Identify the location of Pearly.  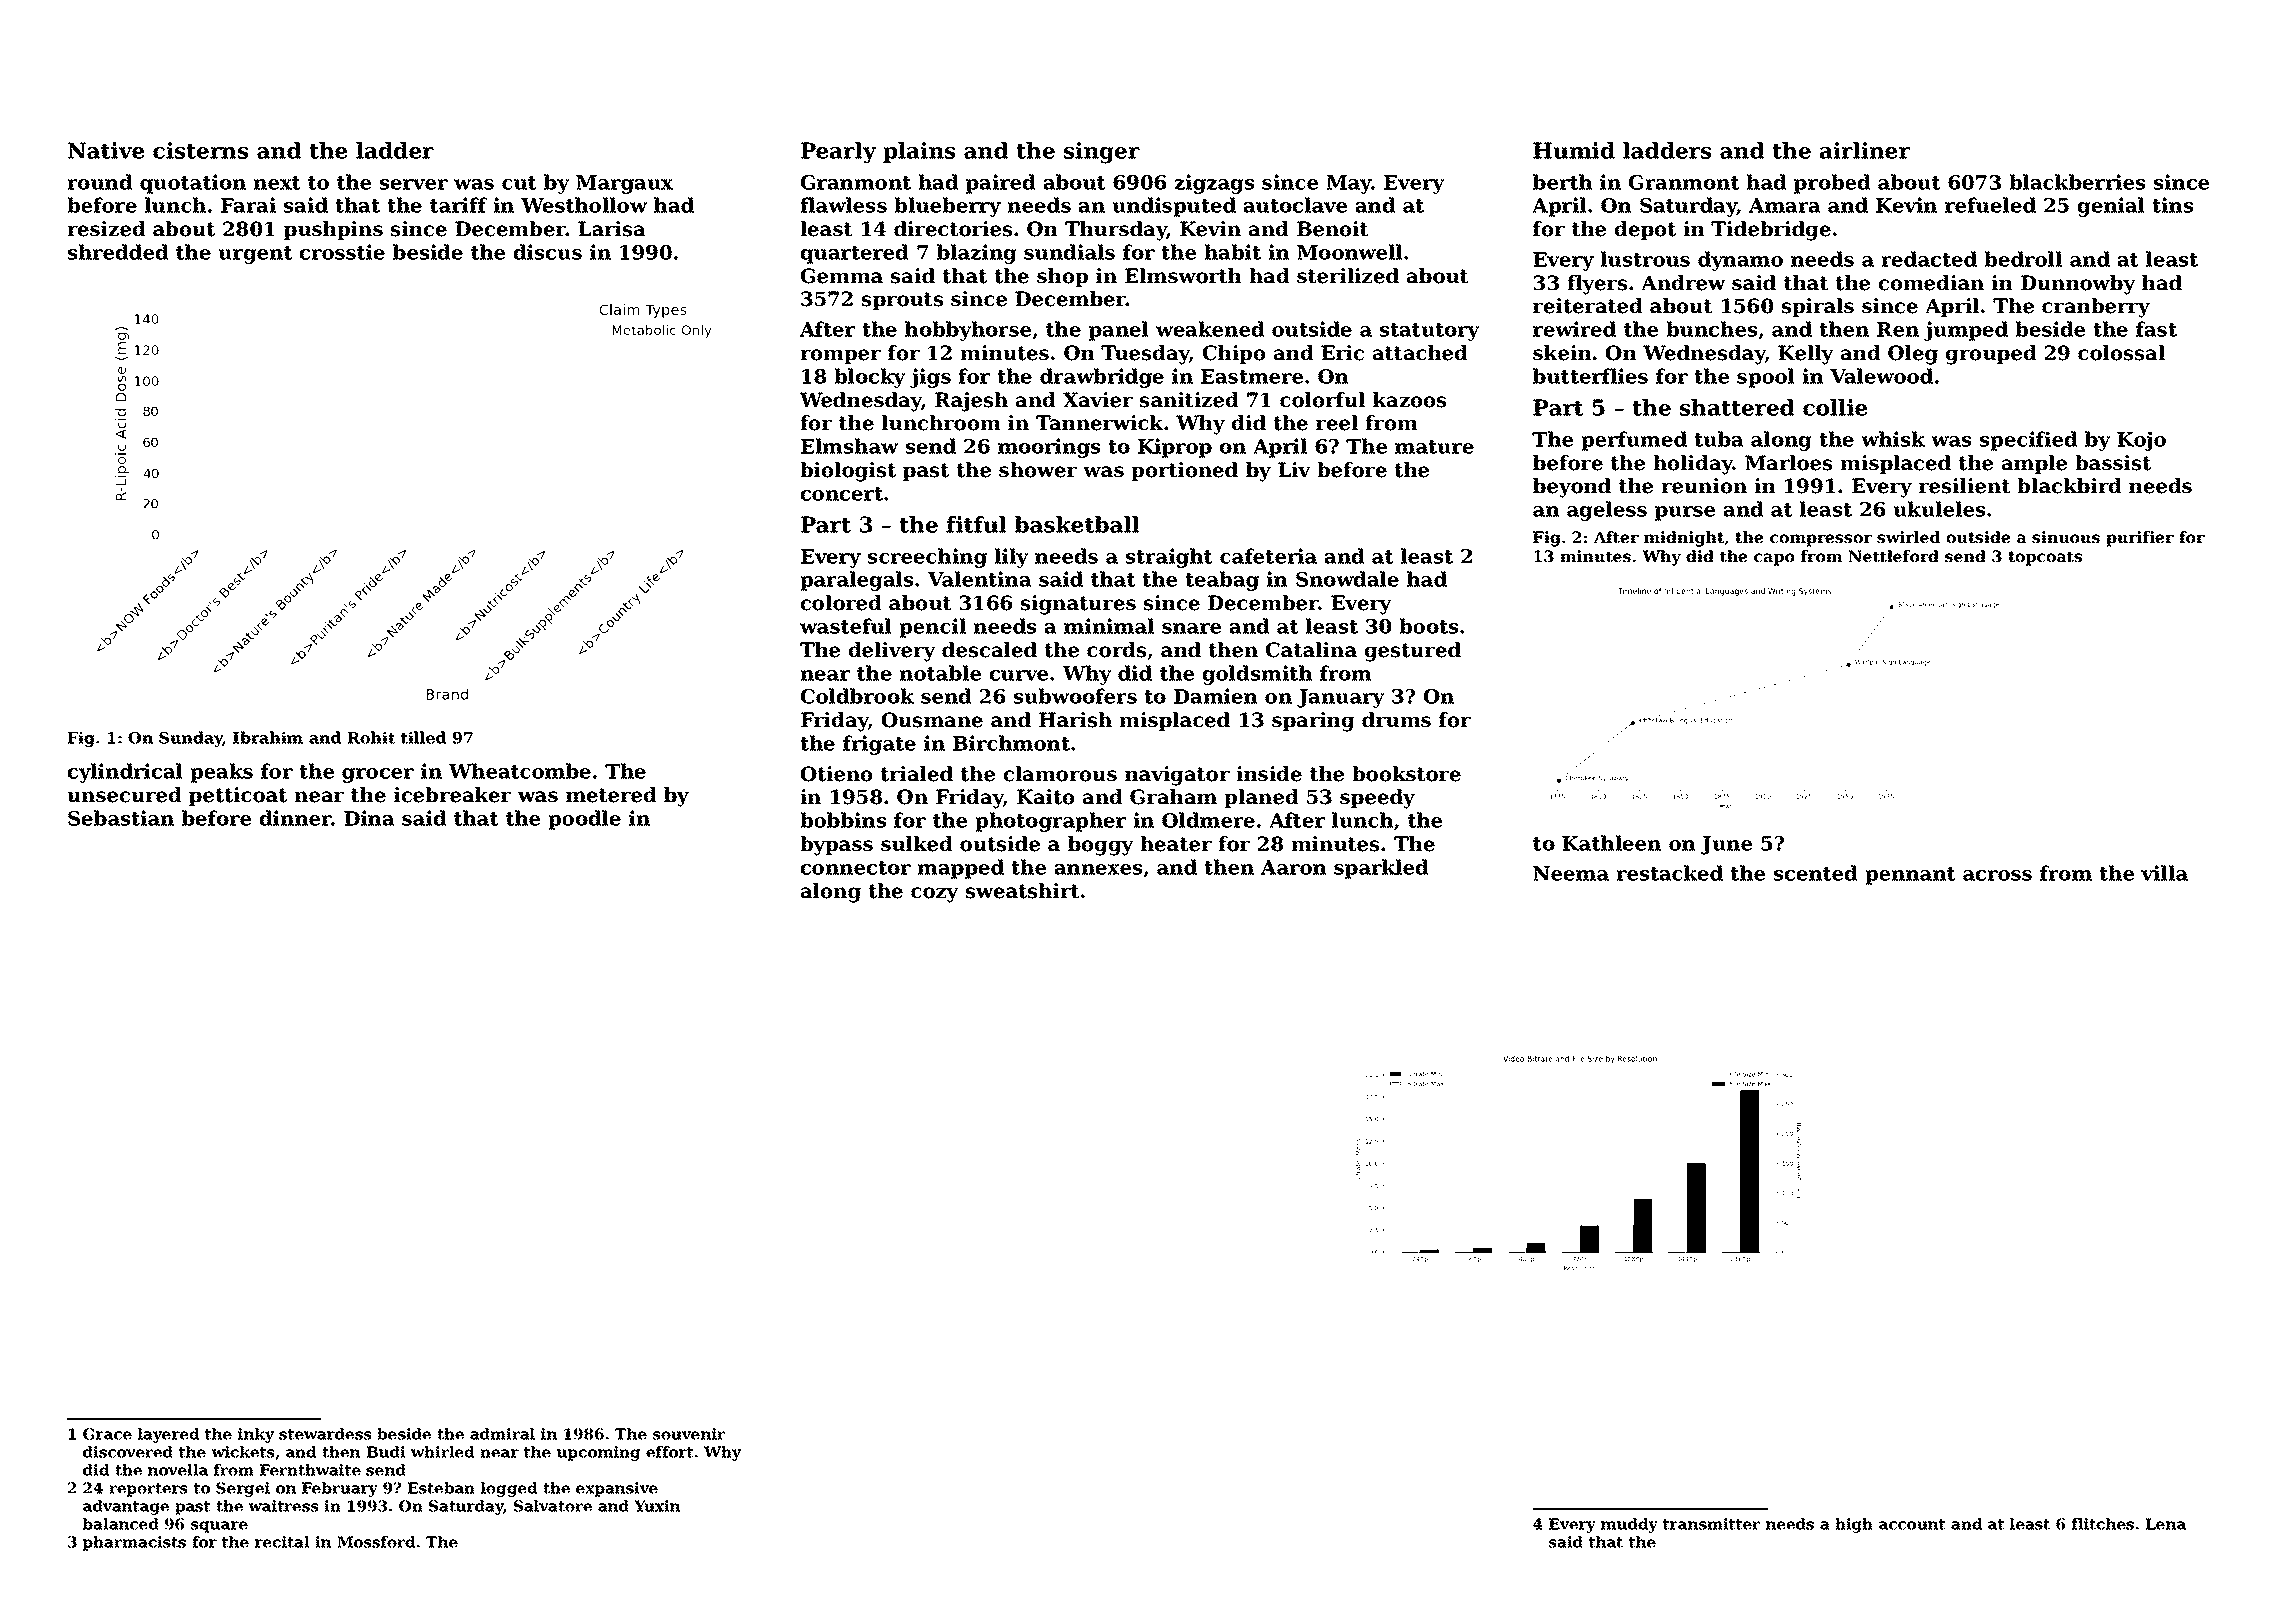
(838, 153).
